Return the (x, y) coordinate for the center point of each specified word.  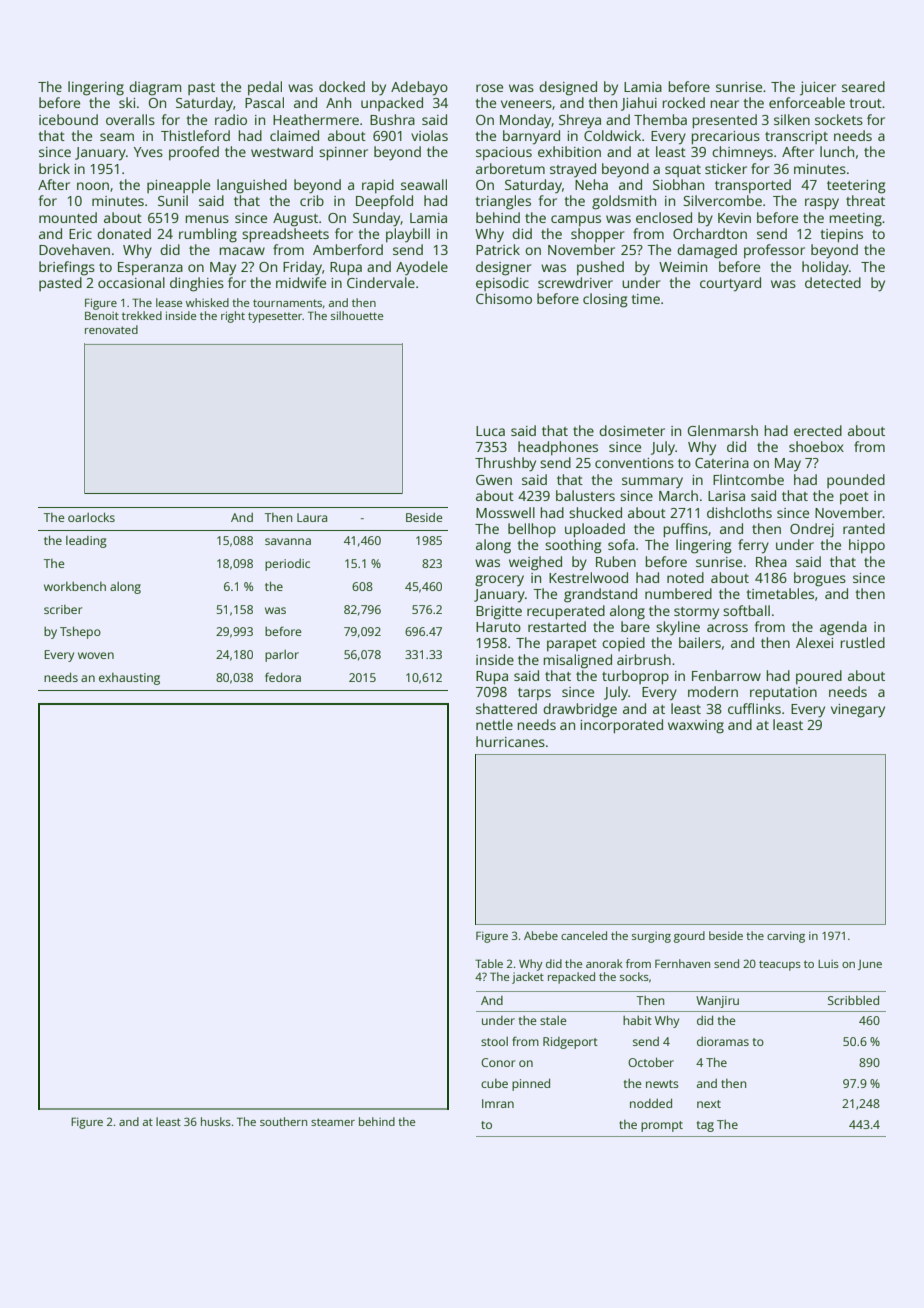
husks (216, 1121)
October (651, 1062)
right (233, 317)
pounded (856, 481)
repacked (571, 978)
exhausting (129, 679)
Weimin (683, 267)
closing (605, 300)
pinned (531, 1084)
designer (504, 268)
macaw (242, 251)
